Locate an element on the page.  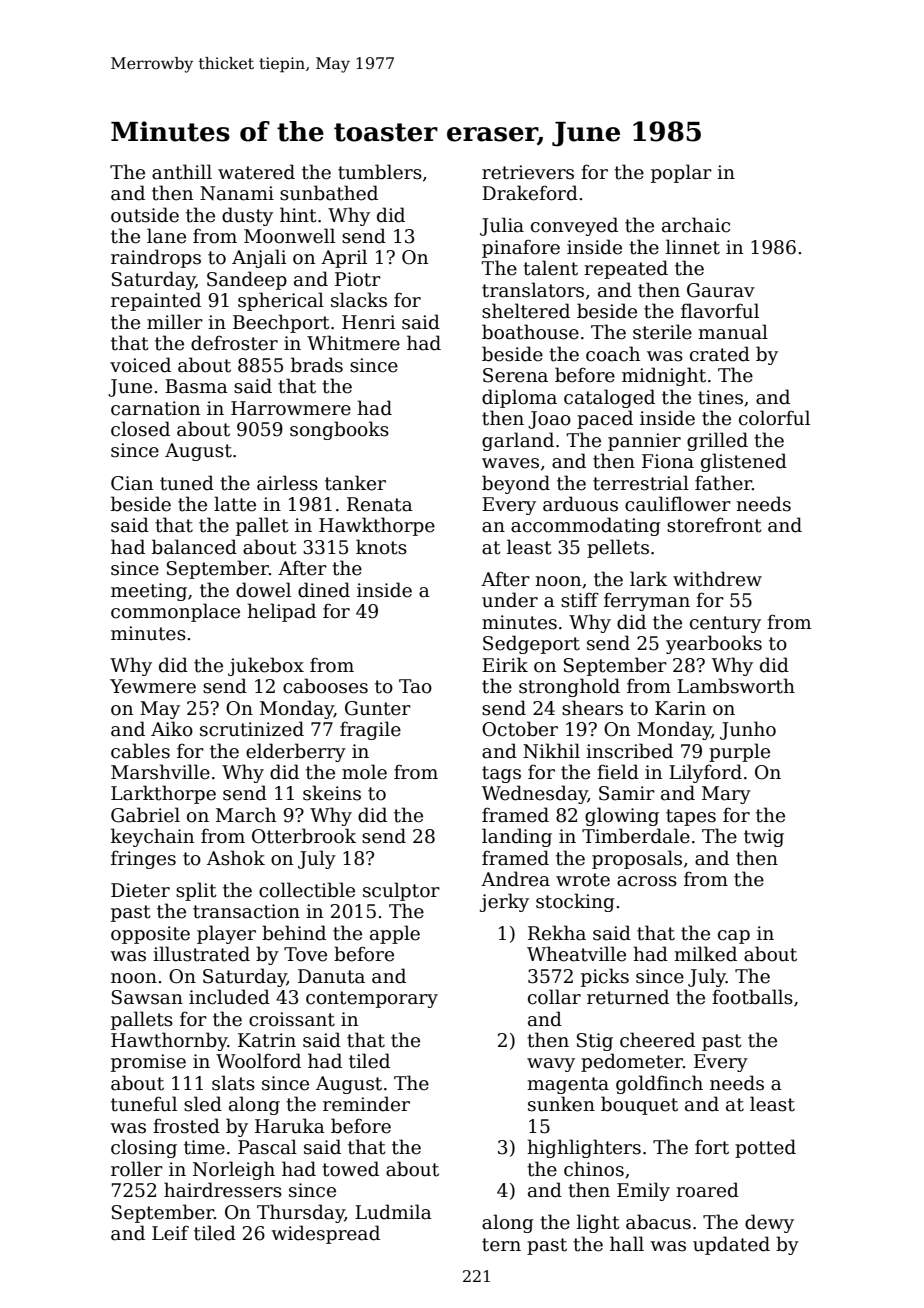
mole is located at coordinates (364, 772).
